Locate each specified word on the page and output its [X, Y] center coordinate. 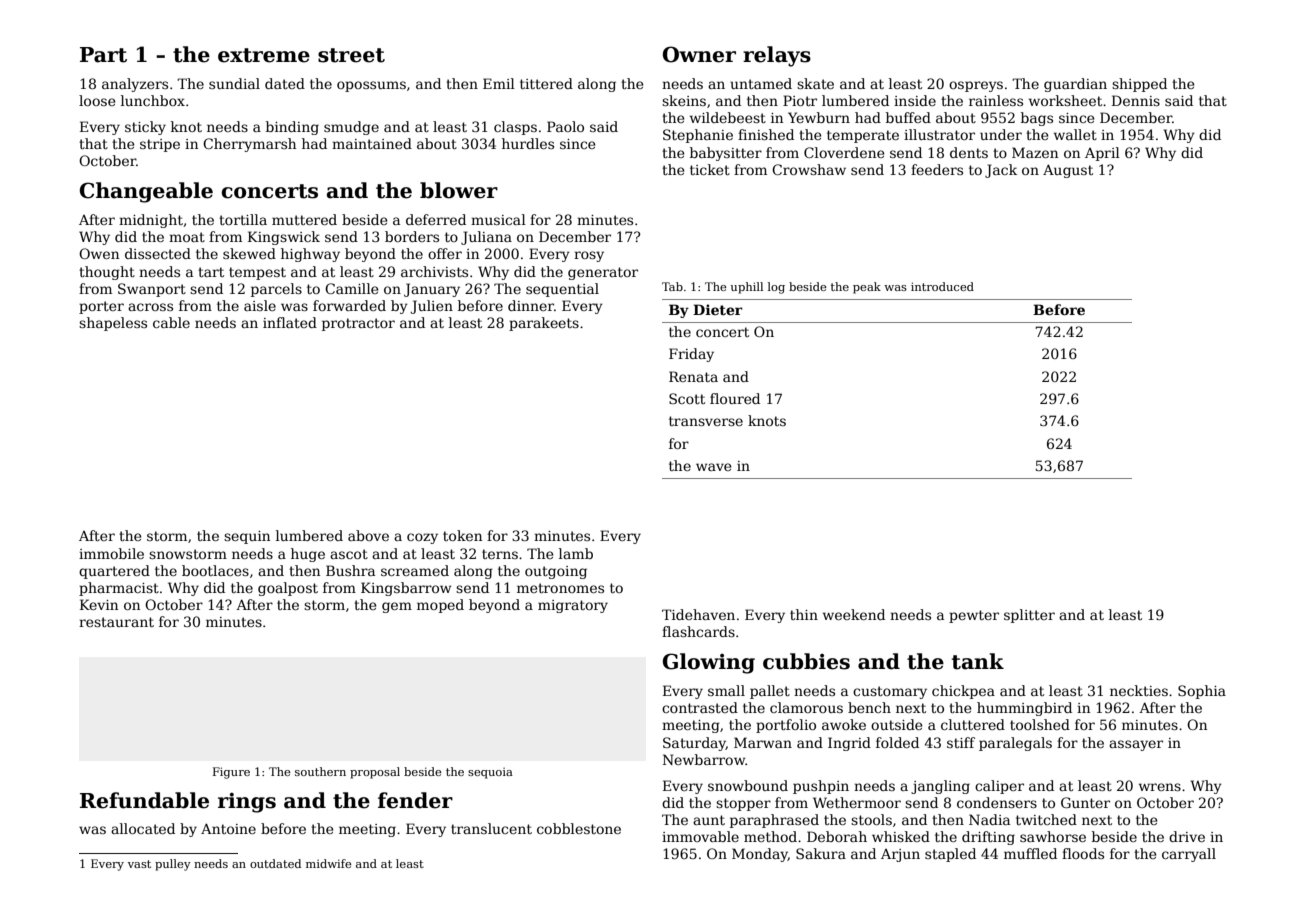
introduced [942, 286]
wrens [1160, 787]
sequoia [490, 773]
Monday [760, 855]
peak [867, 288]
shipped [1139, 85]
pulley [173, 865]
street [351, 55]
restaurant [116, 622]
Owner [699, 54]
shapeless [113, 324]
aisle [260, 305]
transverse [706, 421]
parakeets [544, 324]
